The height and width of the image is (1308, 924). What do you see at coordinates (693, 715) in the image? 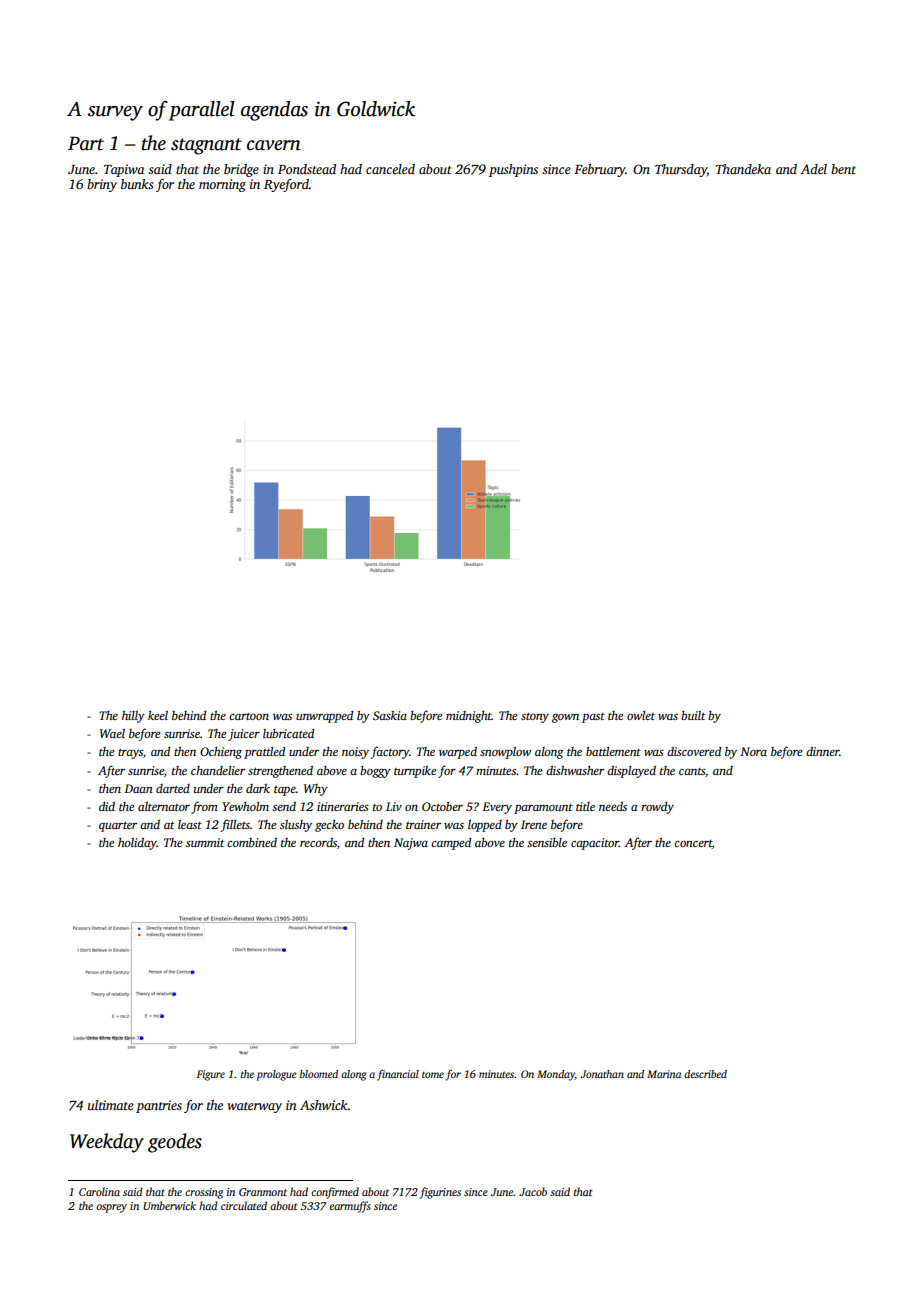
I see `built` at bounding box center [693, 715].
